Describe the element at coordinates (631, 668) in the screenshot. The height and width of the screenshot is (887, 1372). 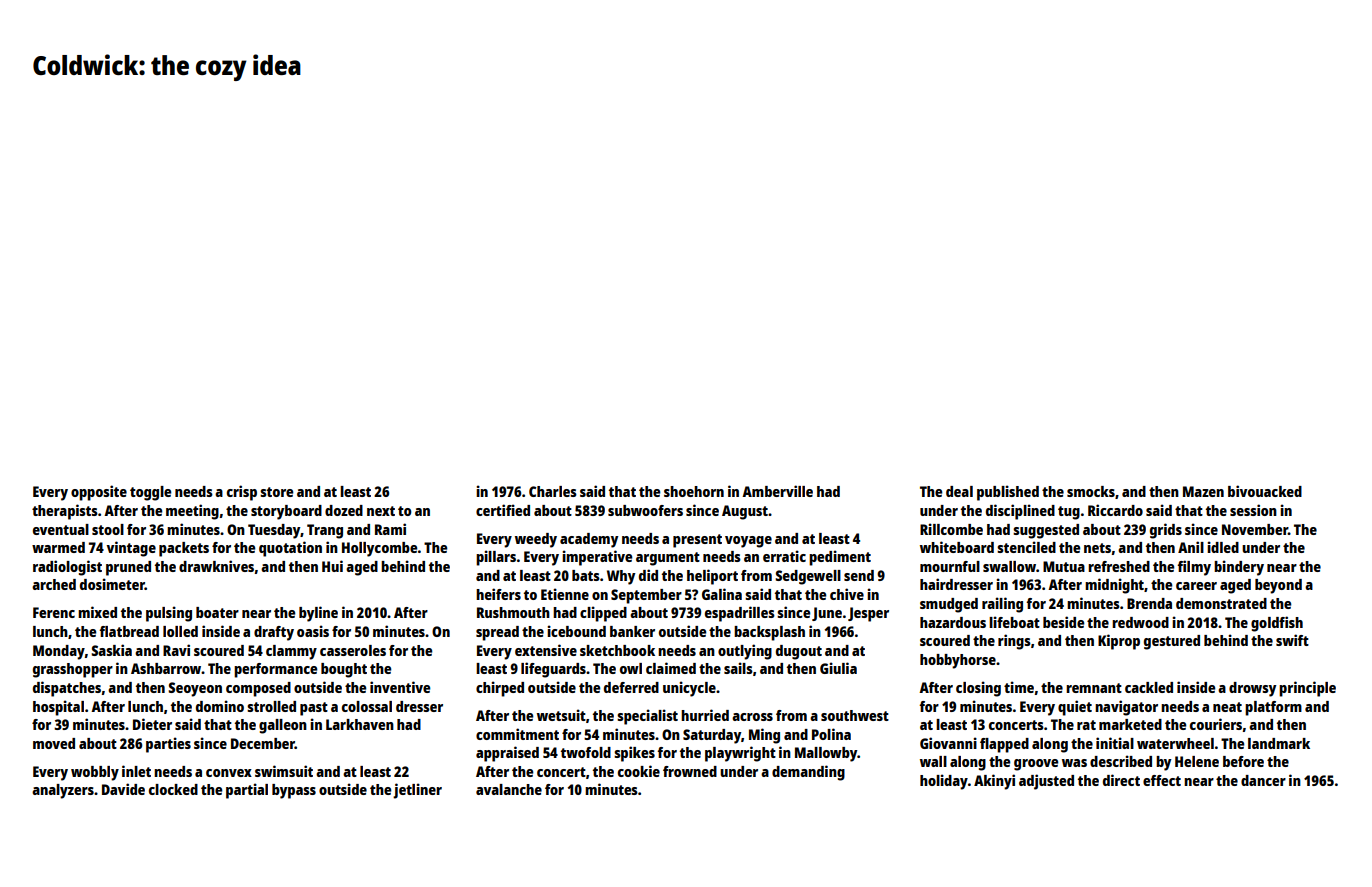
I see `owl` at that location.
